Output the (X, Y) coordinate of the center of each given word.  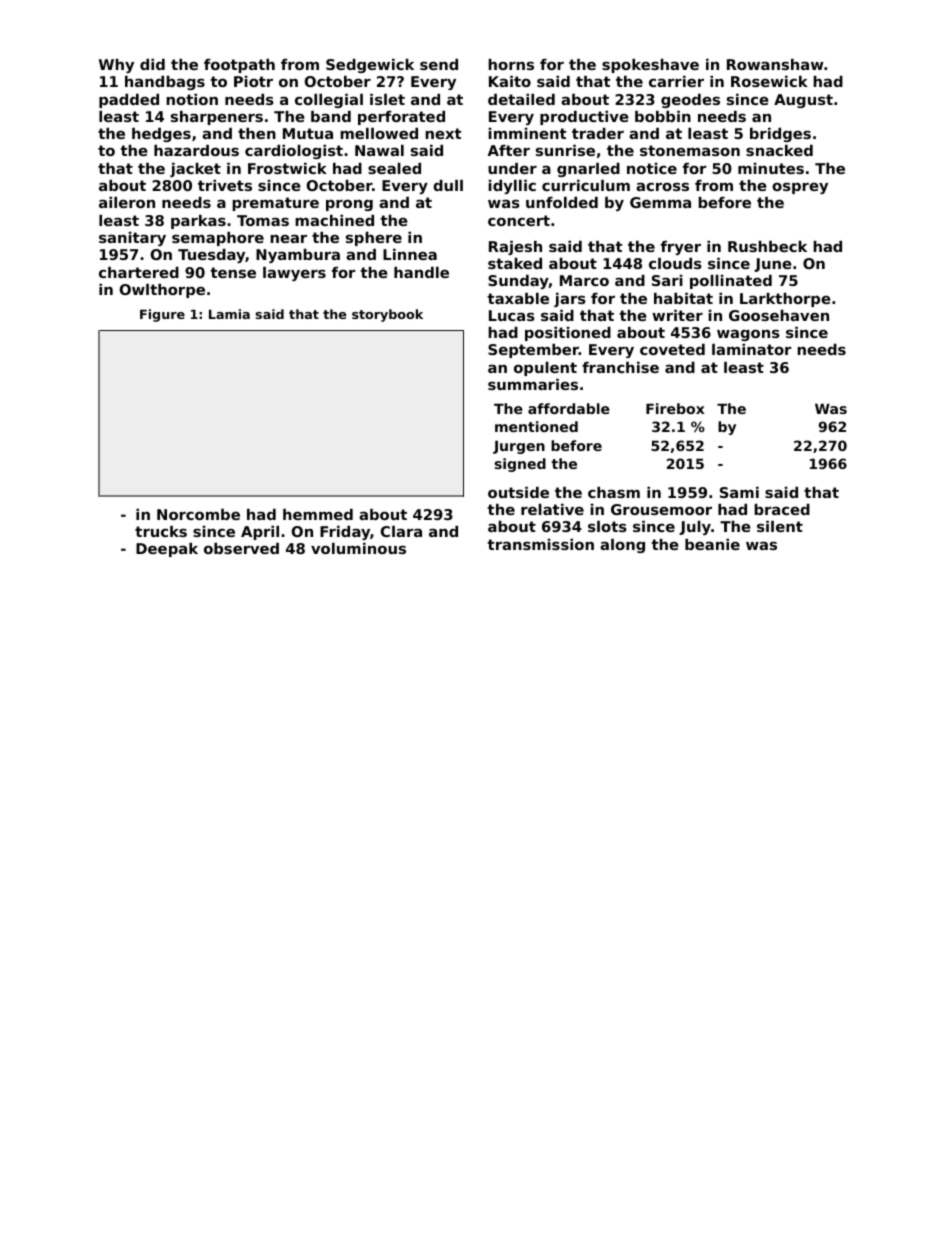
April (260, 533)
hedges (161, 135)
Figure (162, 315)
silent (780, 526)
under (512, 168)
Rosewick (769, 81)
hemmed (318, 514)
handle (421, 272)
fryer (681, 248)
